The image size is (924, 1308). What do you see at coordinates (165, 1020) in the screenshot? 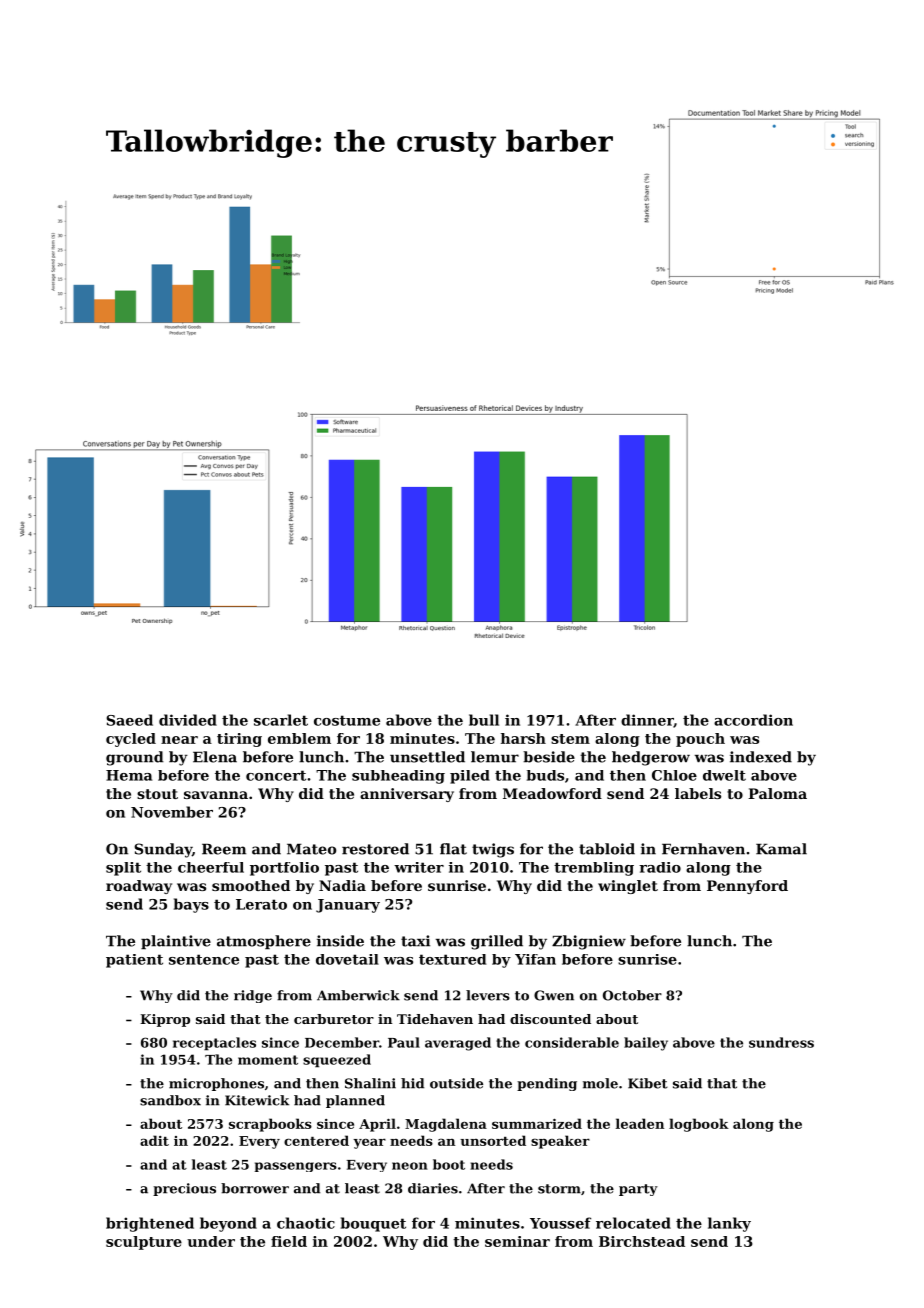
I see `Kiprop` at bounding box center [165, 1020].
